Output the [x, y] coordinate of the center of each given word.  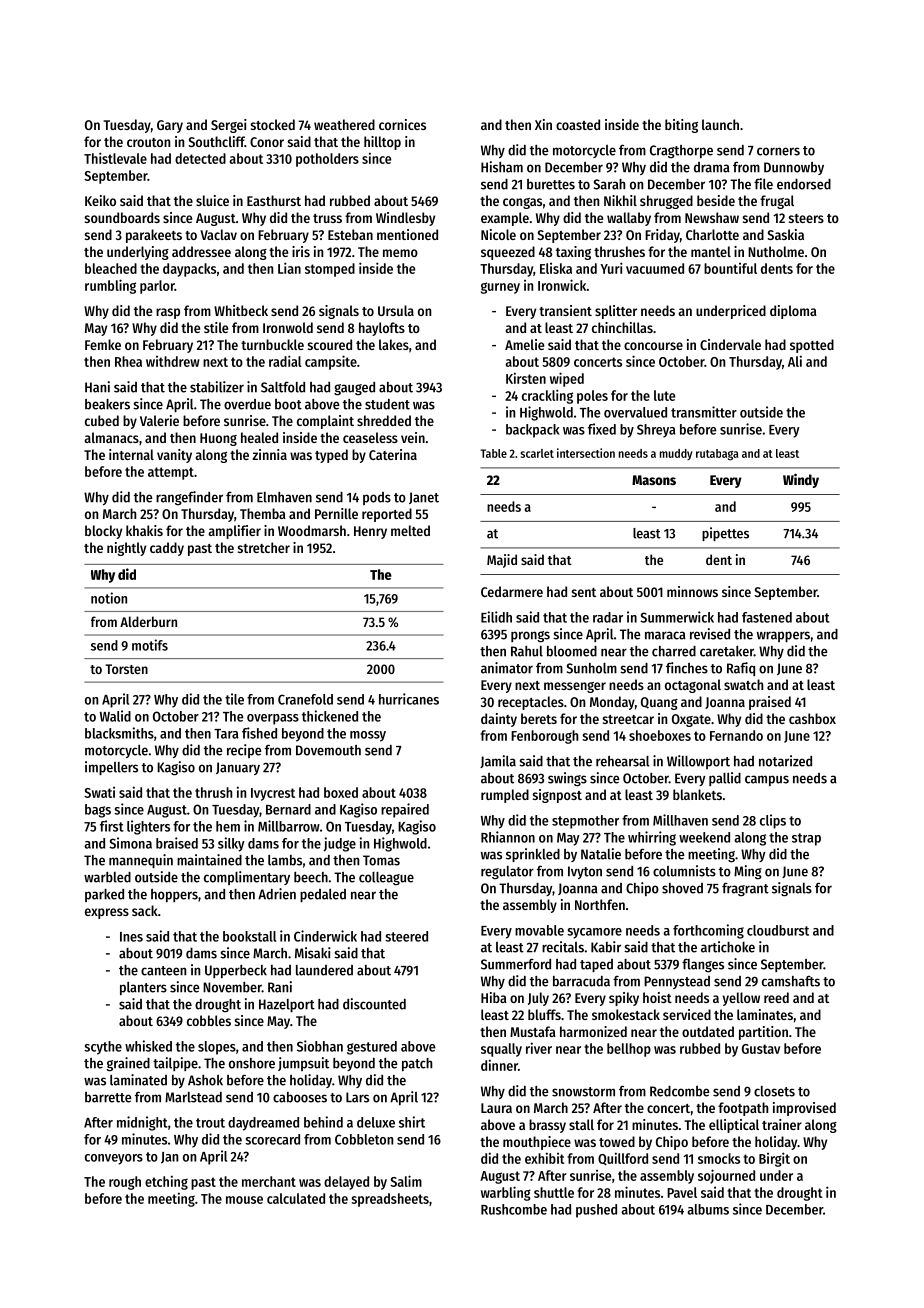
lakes [394, 344]
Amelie [524, 344]
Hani [97, 387]
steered [406, 936]
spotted [812, 346]
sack [145, 910]
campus [767, 780]
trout [210, 1123]
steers [806, 218]
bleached [111, 268]
